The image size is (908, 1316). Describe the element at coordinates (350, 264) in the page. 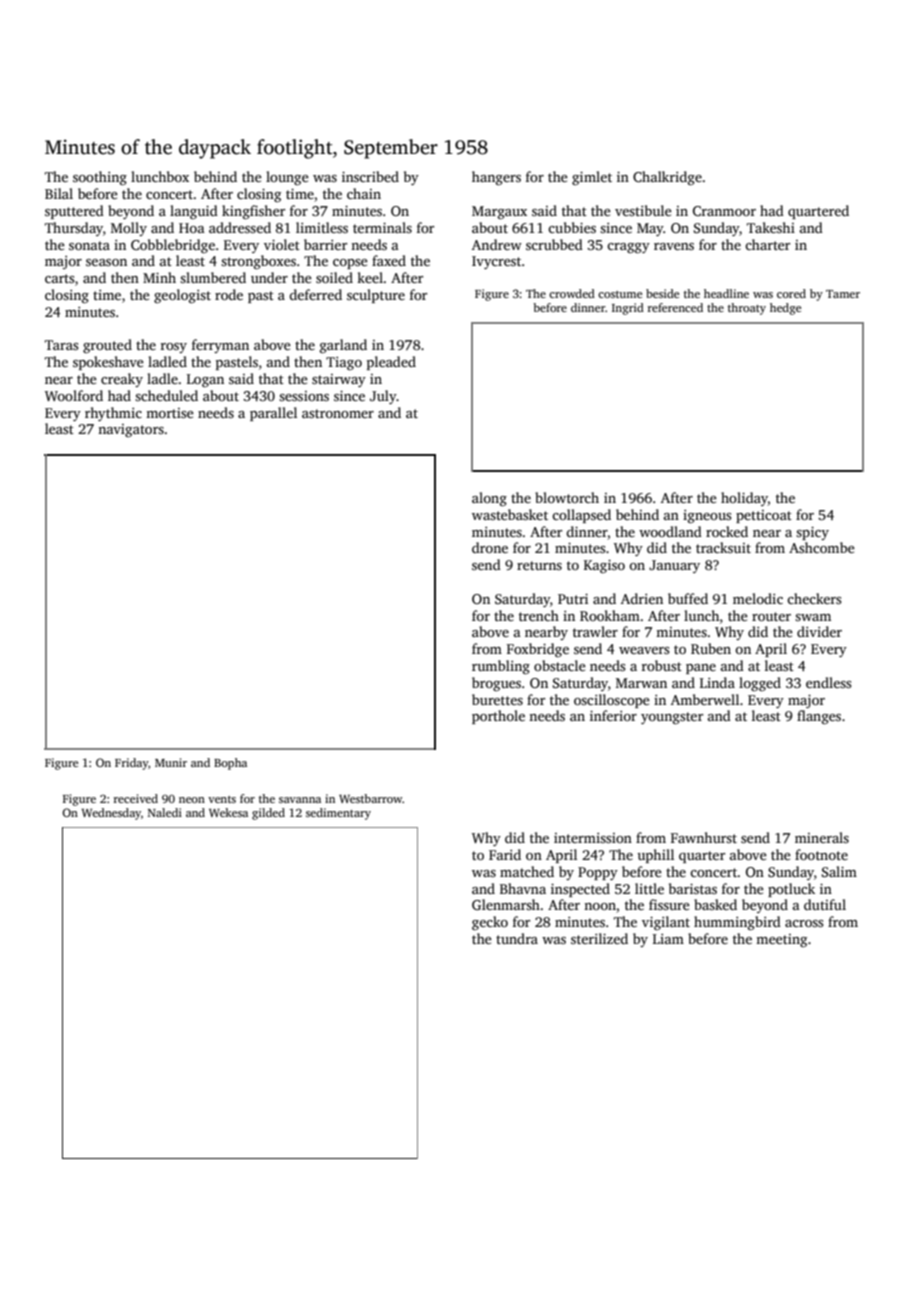

I see `copse` at that location.
